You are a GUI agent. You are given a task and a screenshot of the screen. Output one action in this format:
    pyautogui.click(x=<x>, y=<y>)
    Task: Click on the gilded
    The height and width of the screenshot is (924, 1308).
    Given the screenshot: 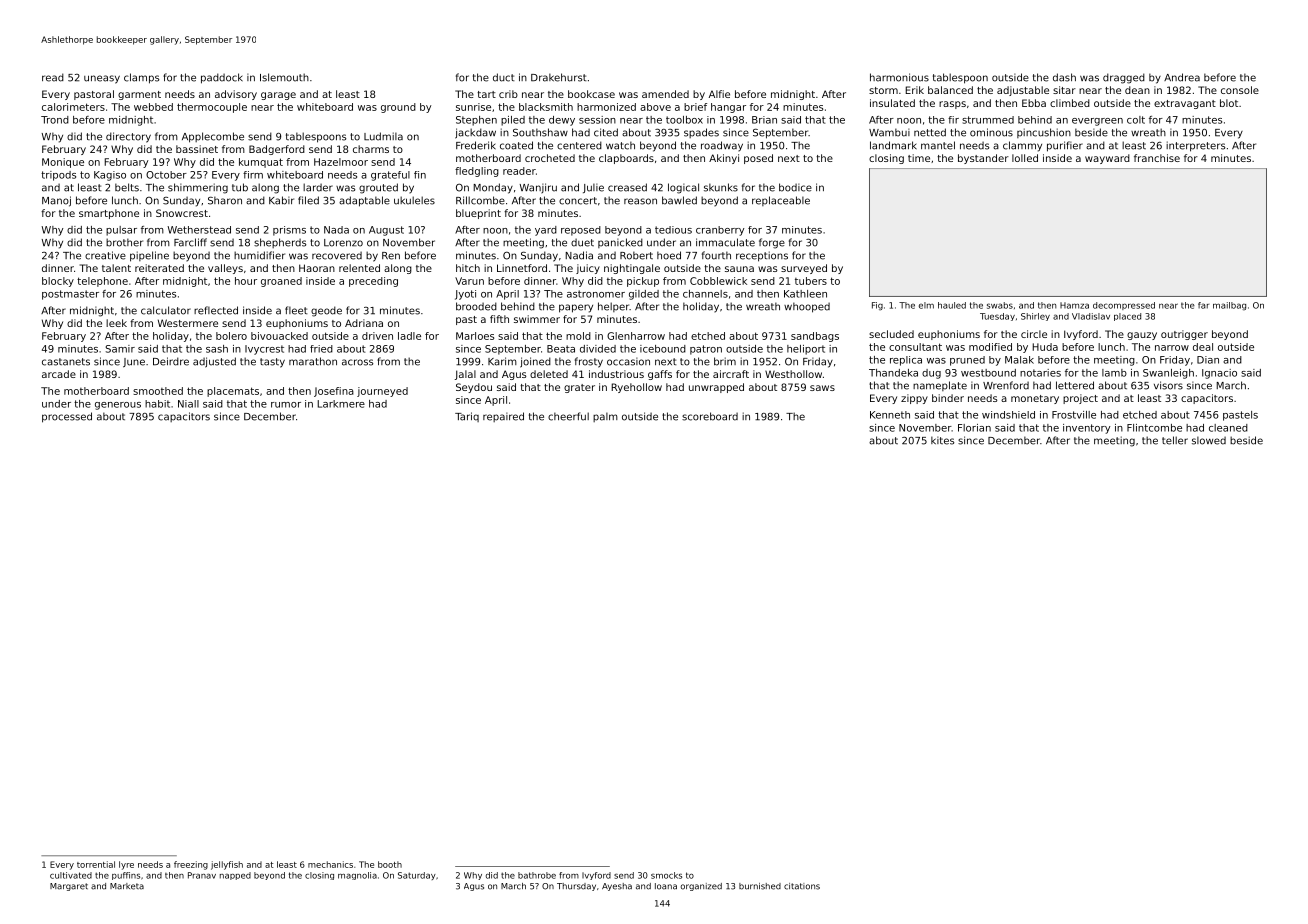 What is the action you would take?
    pyautogui.click(x=644, y=295)
